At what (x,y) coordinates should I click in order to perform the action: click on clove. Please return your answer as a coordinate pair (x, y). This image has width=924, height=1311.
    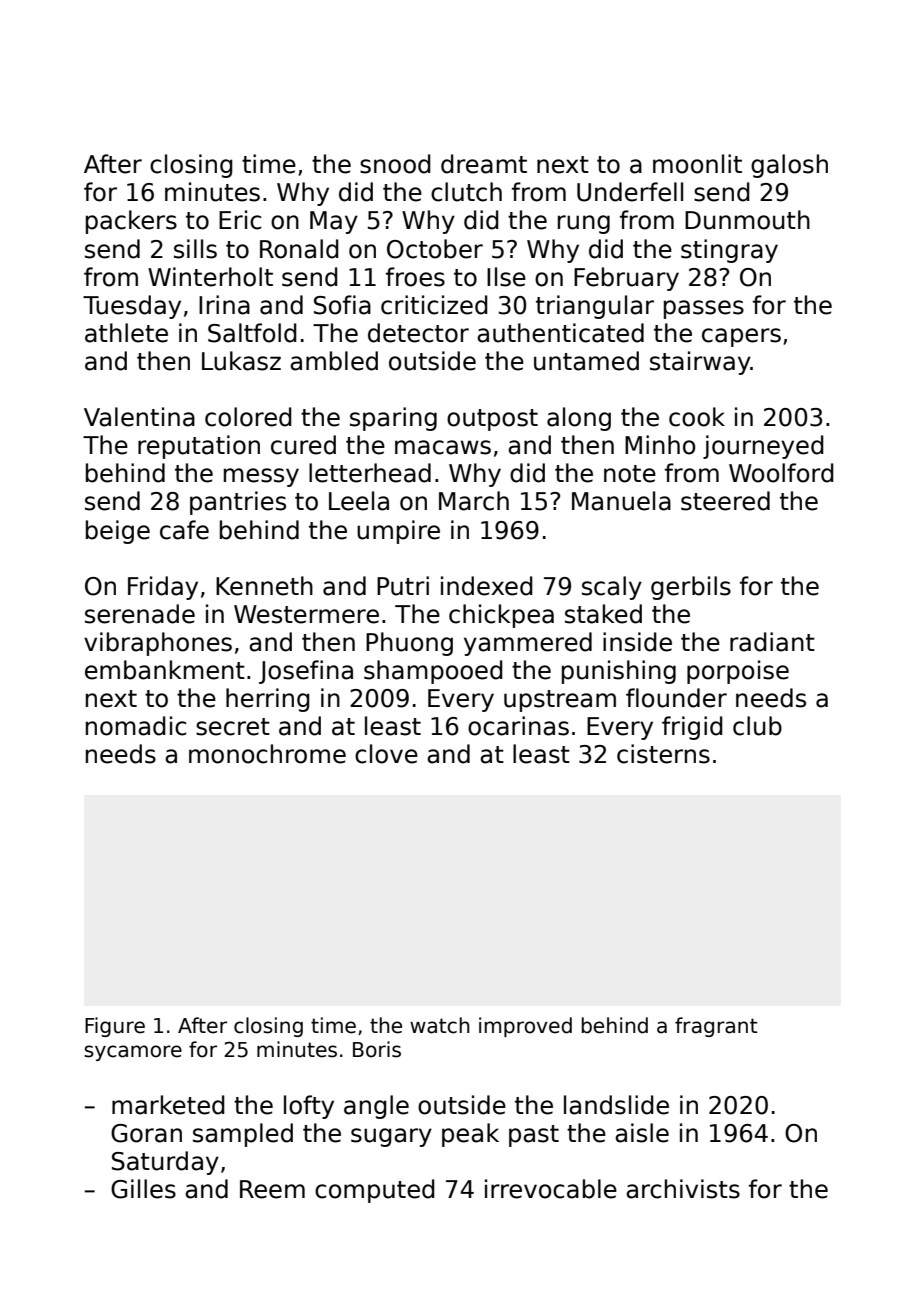
    Looking at the image, I should click on (386, 754).
